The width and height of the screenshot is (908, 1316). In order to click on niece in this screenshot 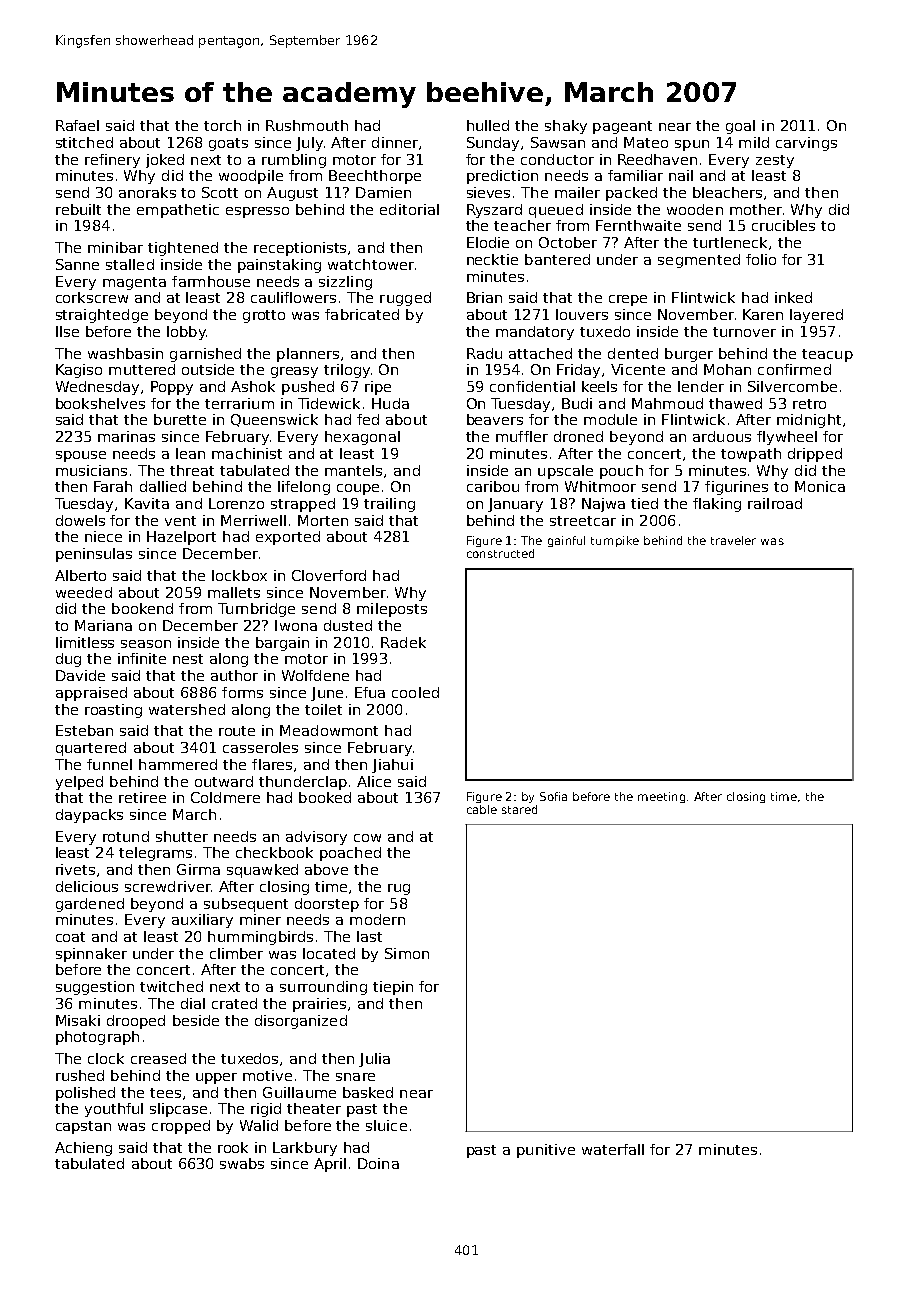, I will do `click(103, 536)`.
